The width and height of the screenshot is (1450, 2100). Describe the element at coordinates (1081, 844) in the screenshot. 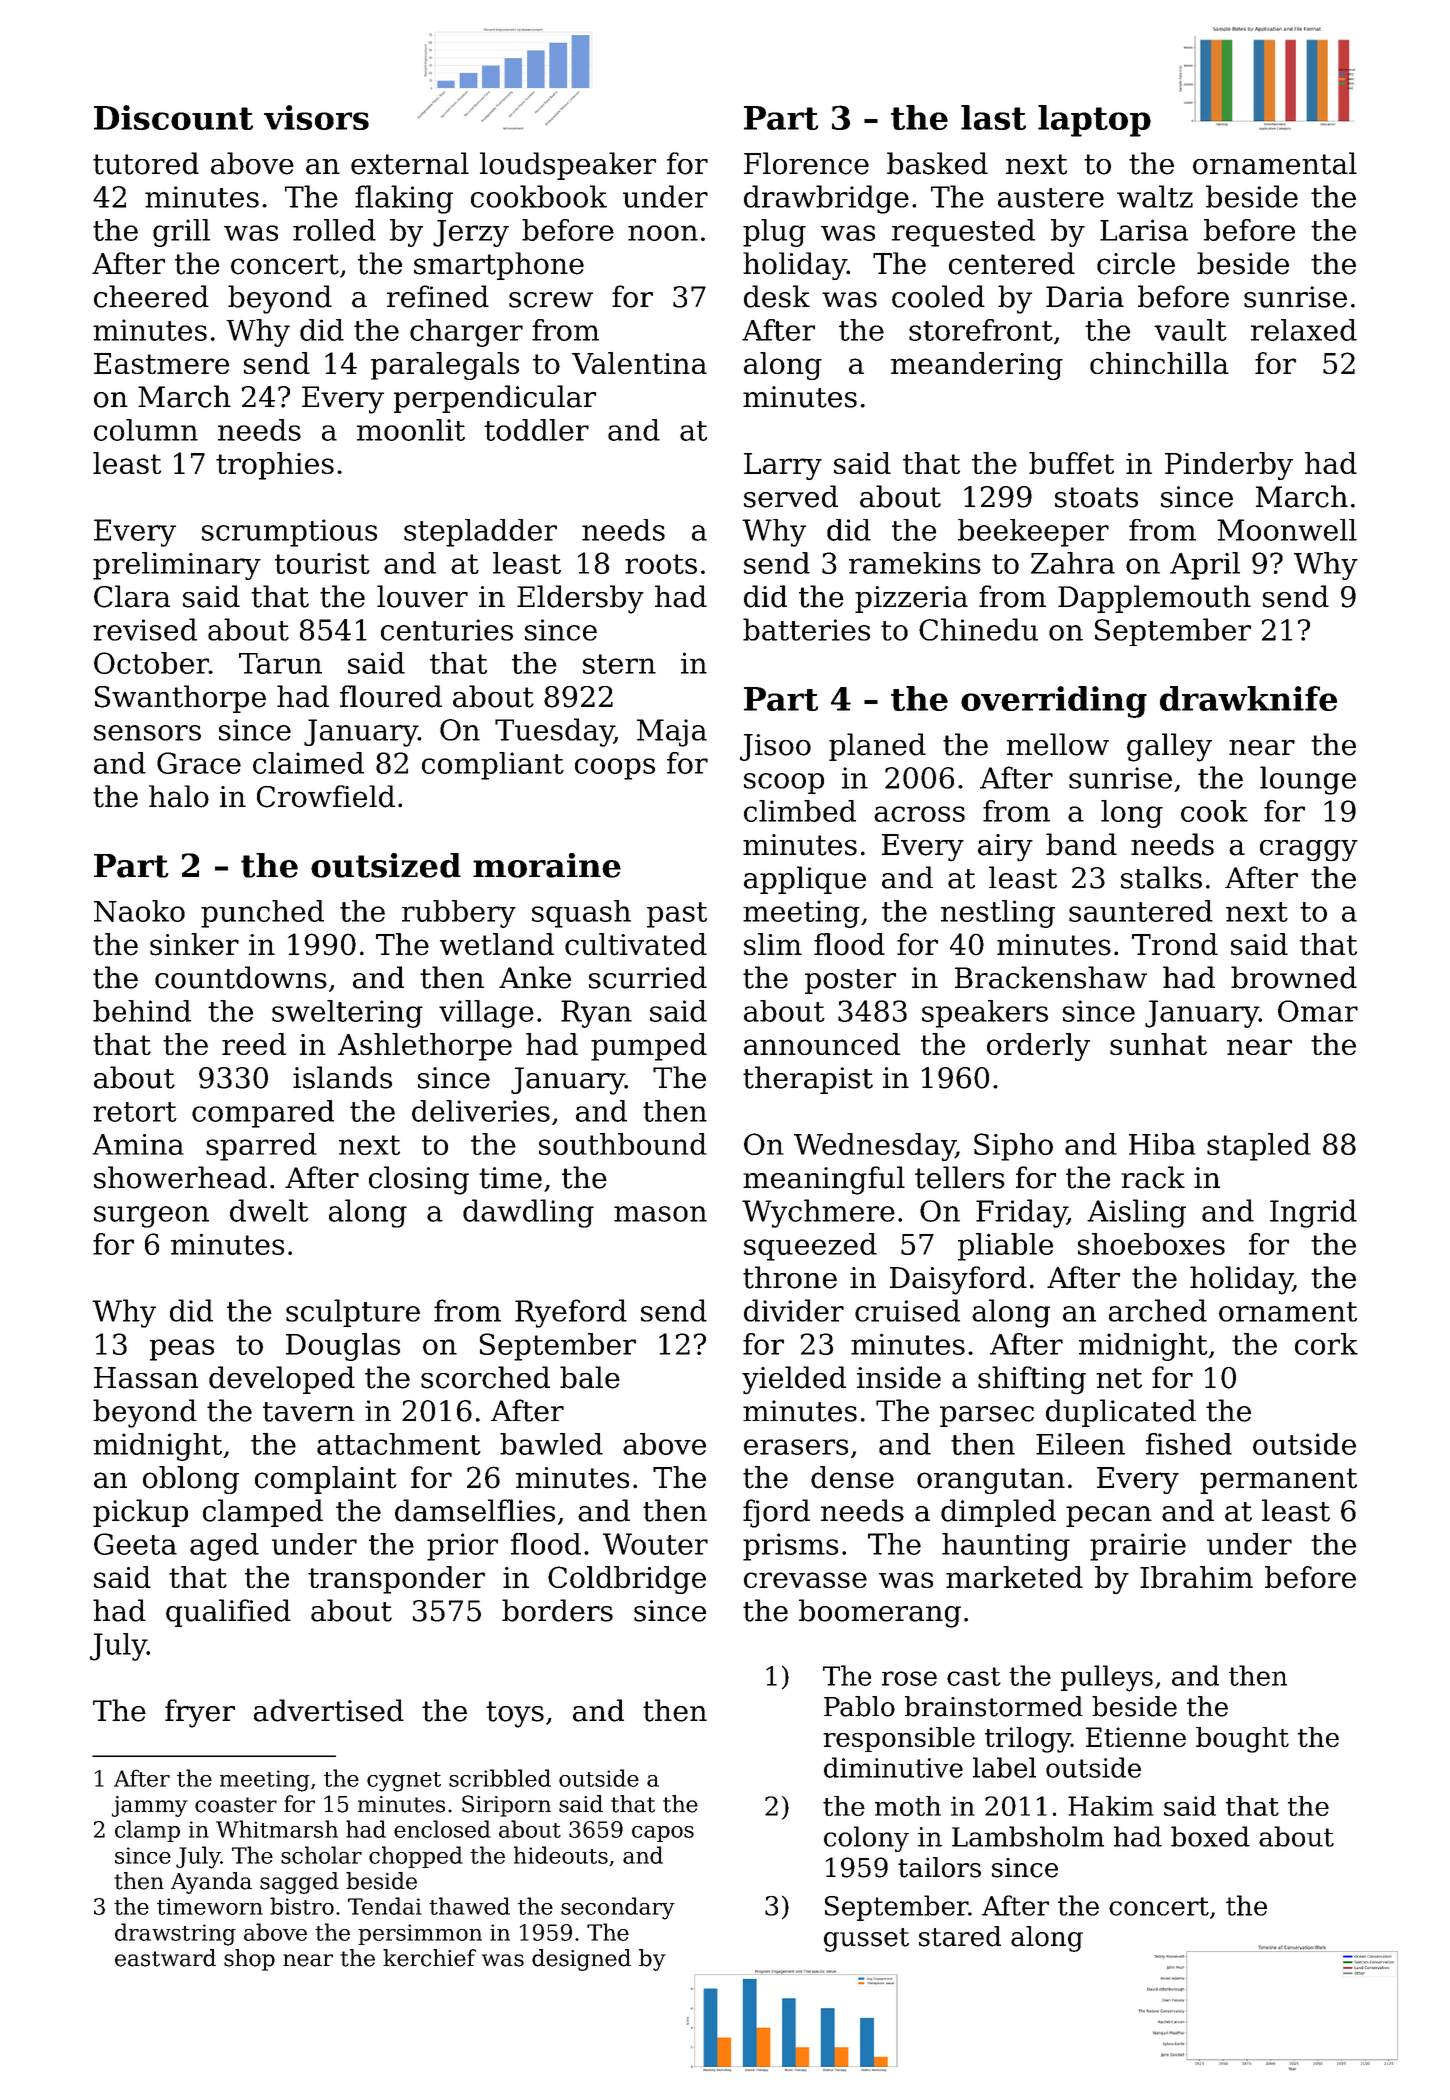

I see `band` at that location.
